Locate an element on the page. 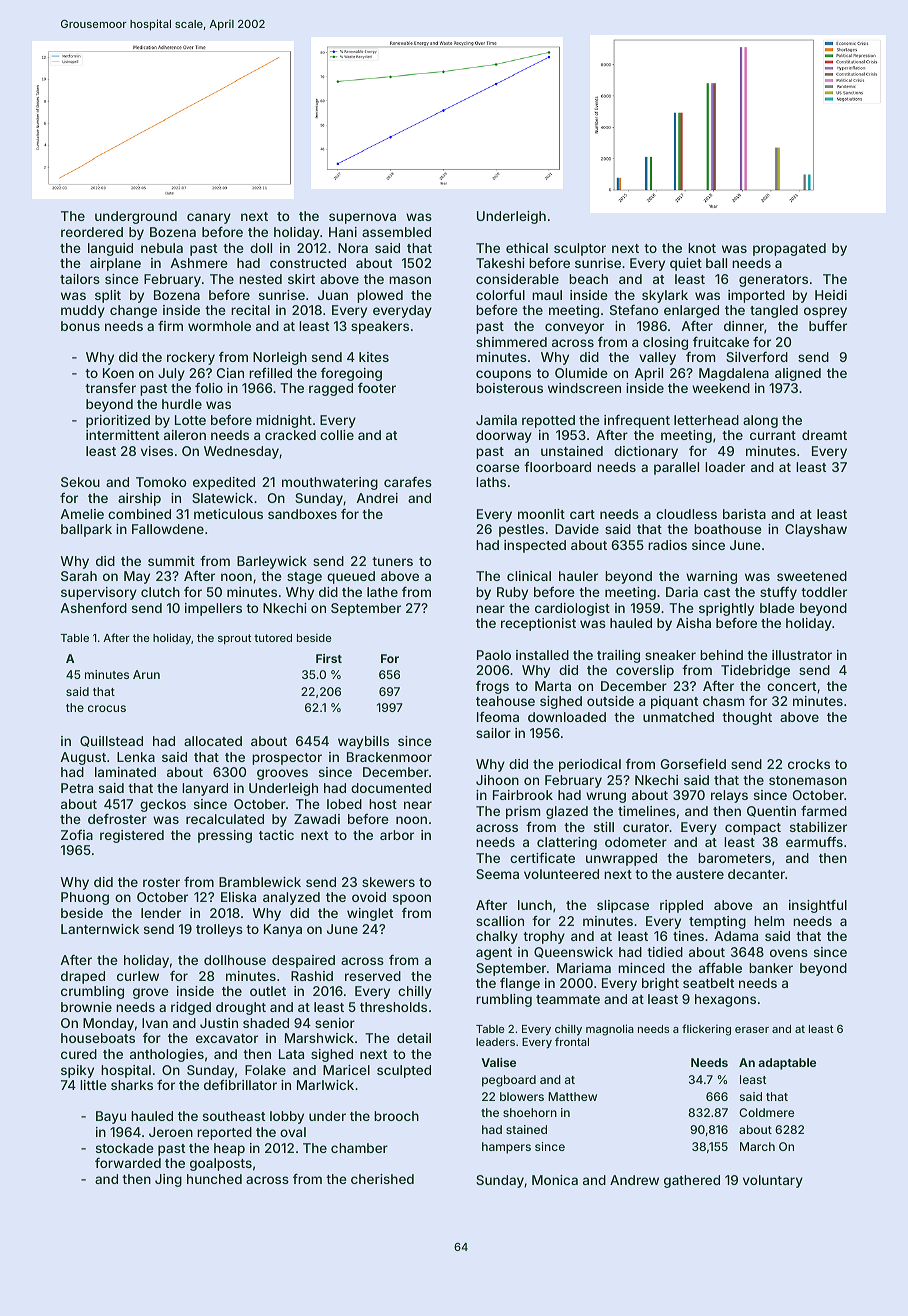  certificate is located at coordinates (542, 858).
